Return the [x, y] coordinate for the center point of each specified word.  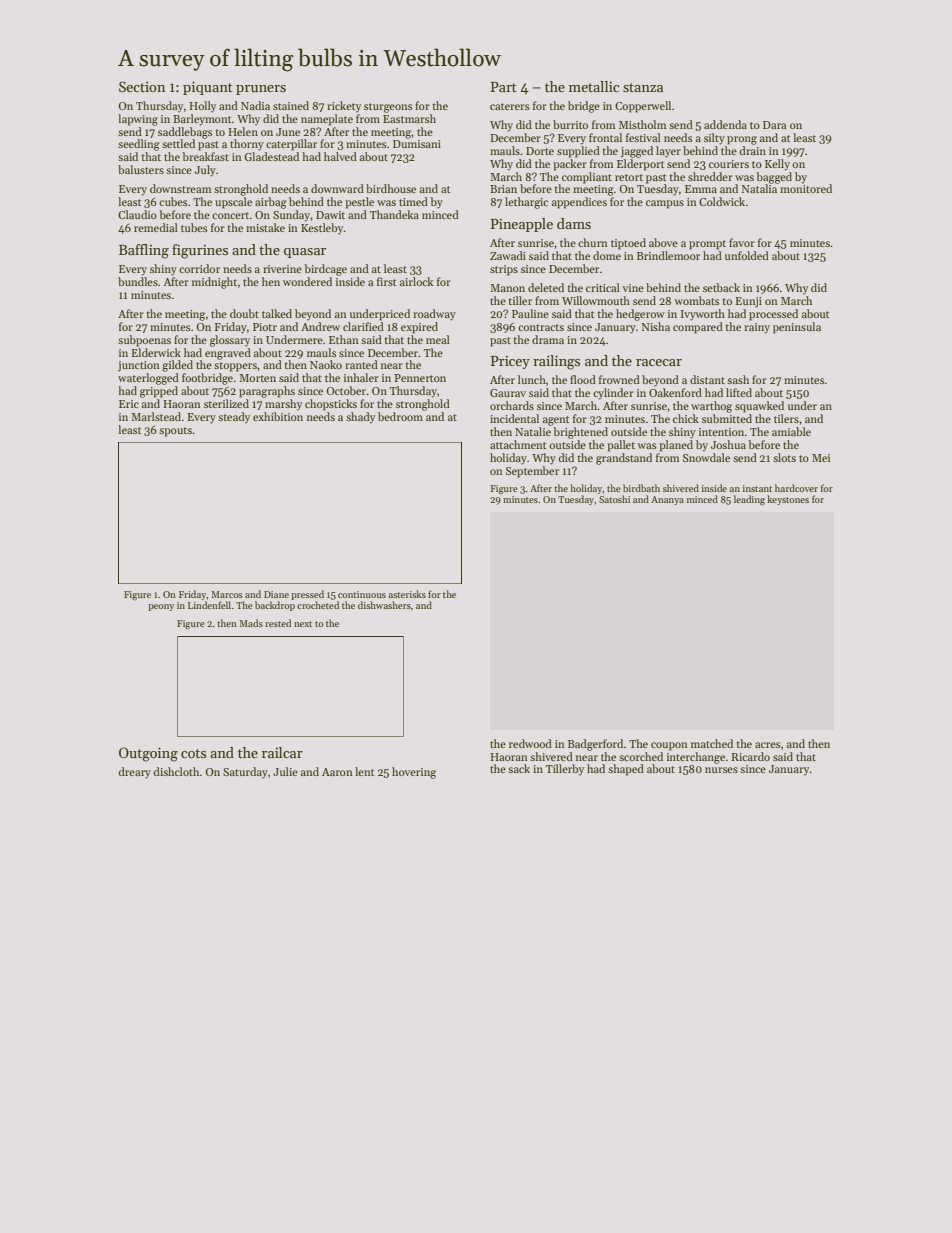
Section [142, 86]
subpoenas [144, 341]
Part [504, 87]
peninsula [797, 328]
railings [556, 362]
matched [712, 743]
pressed [307, 595]
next [303, 624]
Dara [774, 125]
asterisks [407, 594]
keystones [788, 500]
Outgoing [148, 754]
